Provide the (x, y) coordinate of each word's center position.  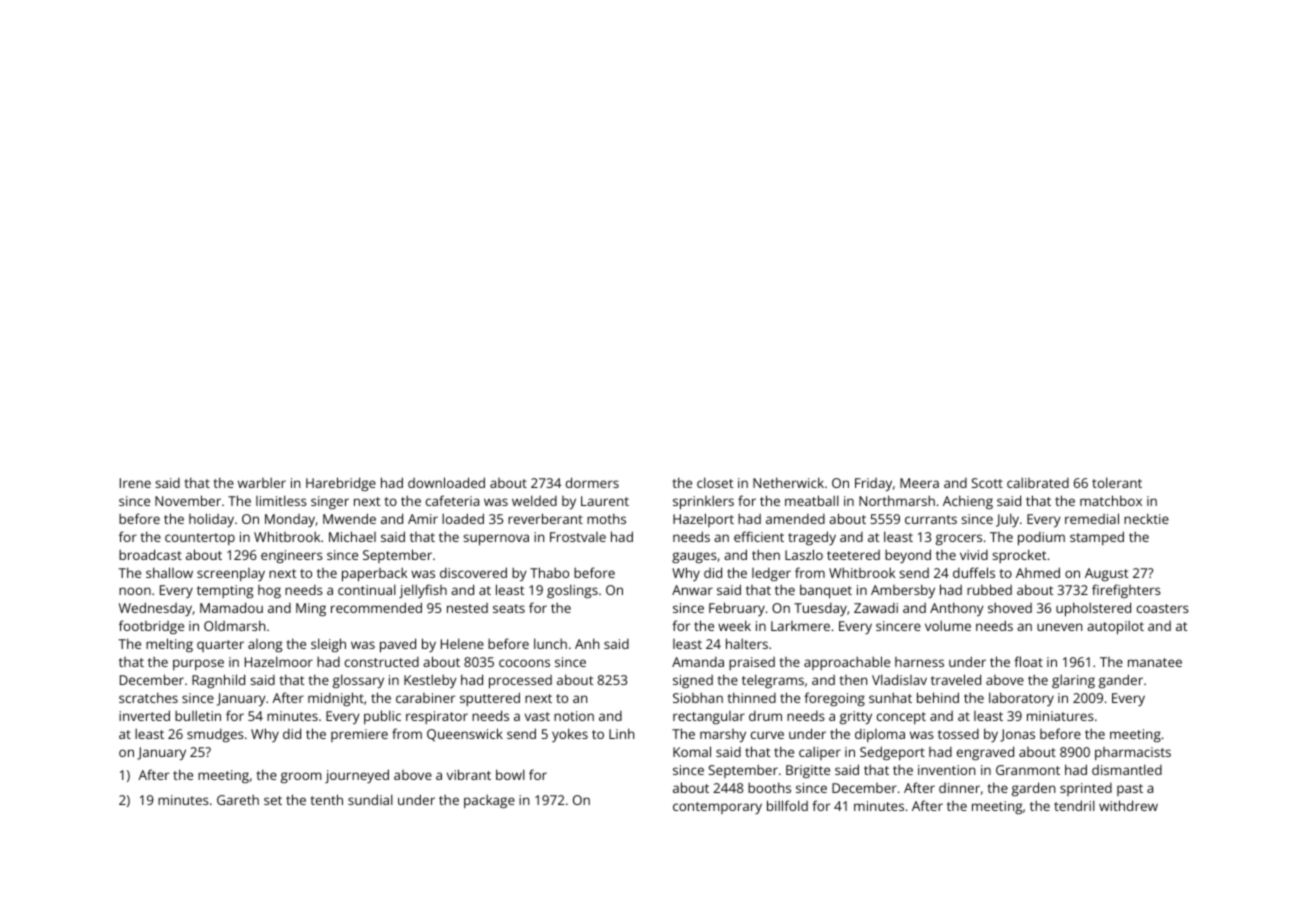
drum (765, 716)
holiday (211, 520)
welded (534, 500)
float (1028, 661)
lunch (550, 643)
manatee (1155, 662)
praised (752, 663)
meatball (812, 500)
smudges (215, 735)
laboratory (1021, 699)
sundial (370, 799)
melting (169, 645)
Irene (135, 483)
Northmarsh (897, 500)
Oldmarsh (234, 625)
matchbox (1111, 500)
